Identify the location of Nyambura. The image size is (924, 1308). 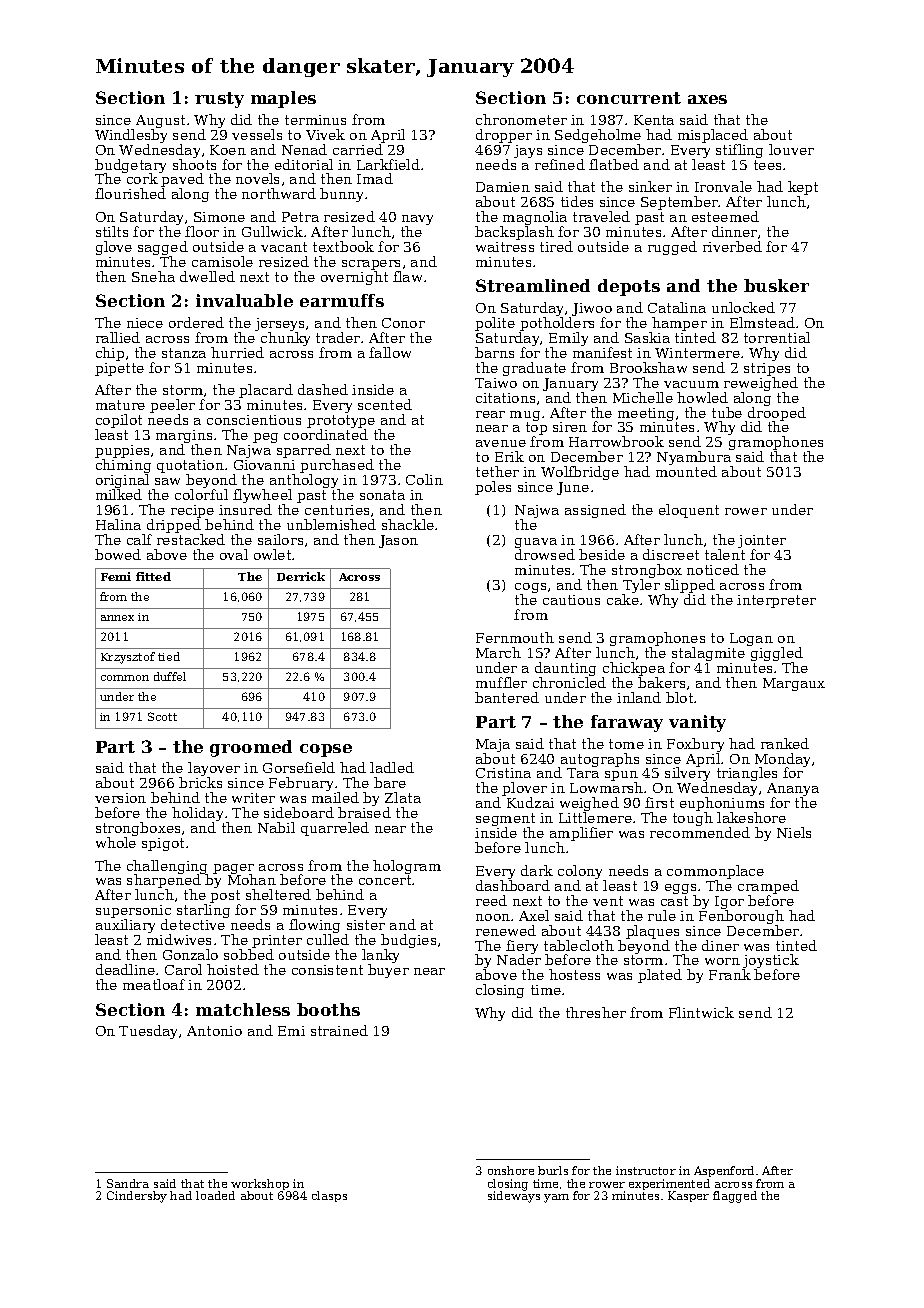
(695, 459).
